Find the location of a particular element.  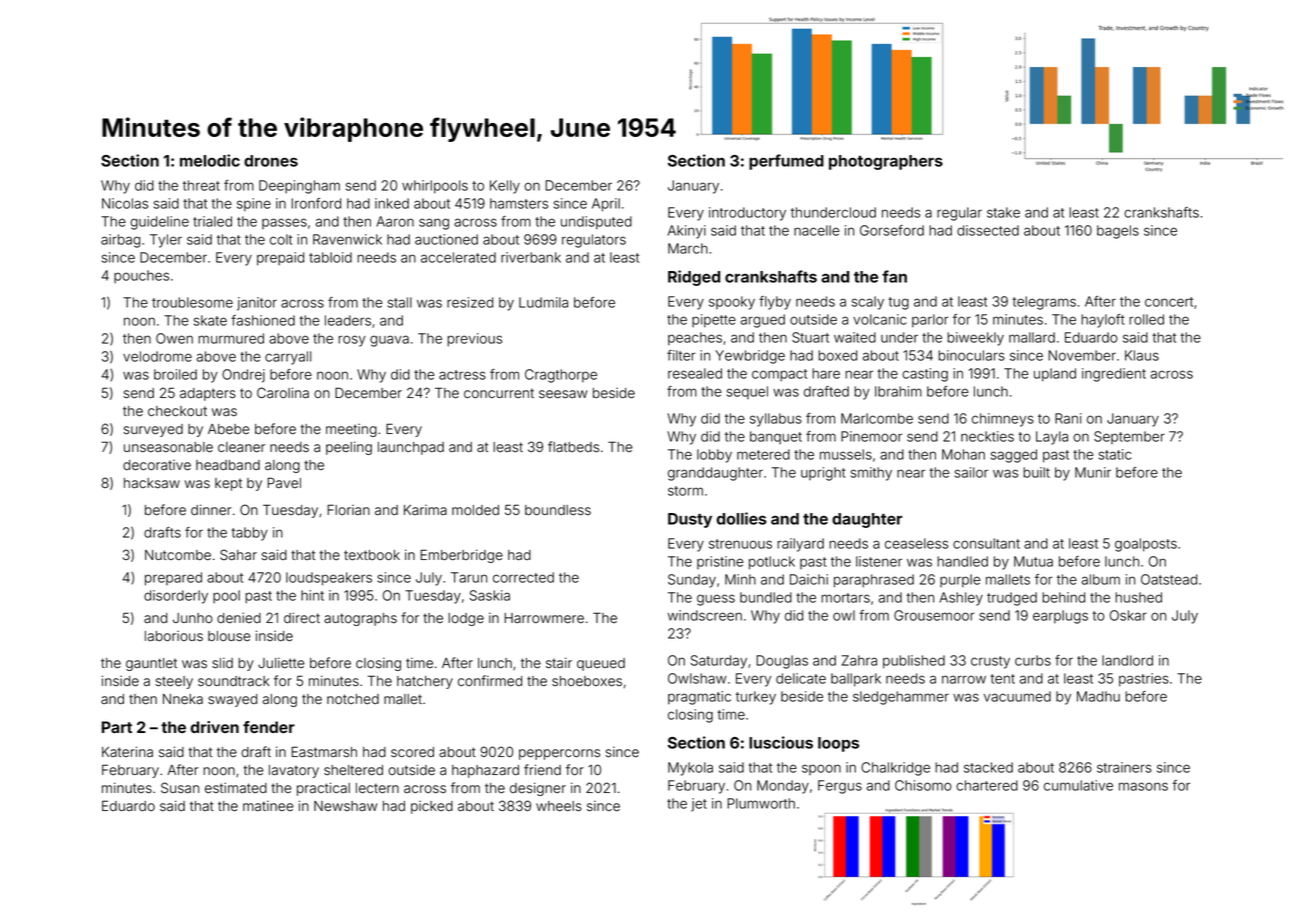

perfumed is located at coordinates (786, 162).
